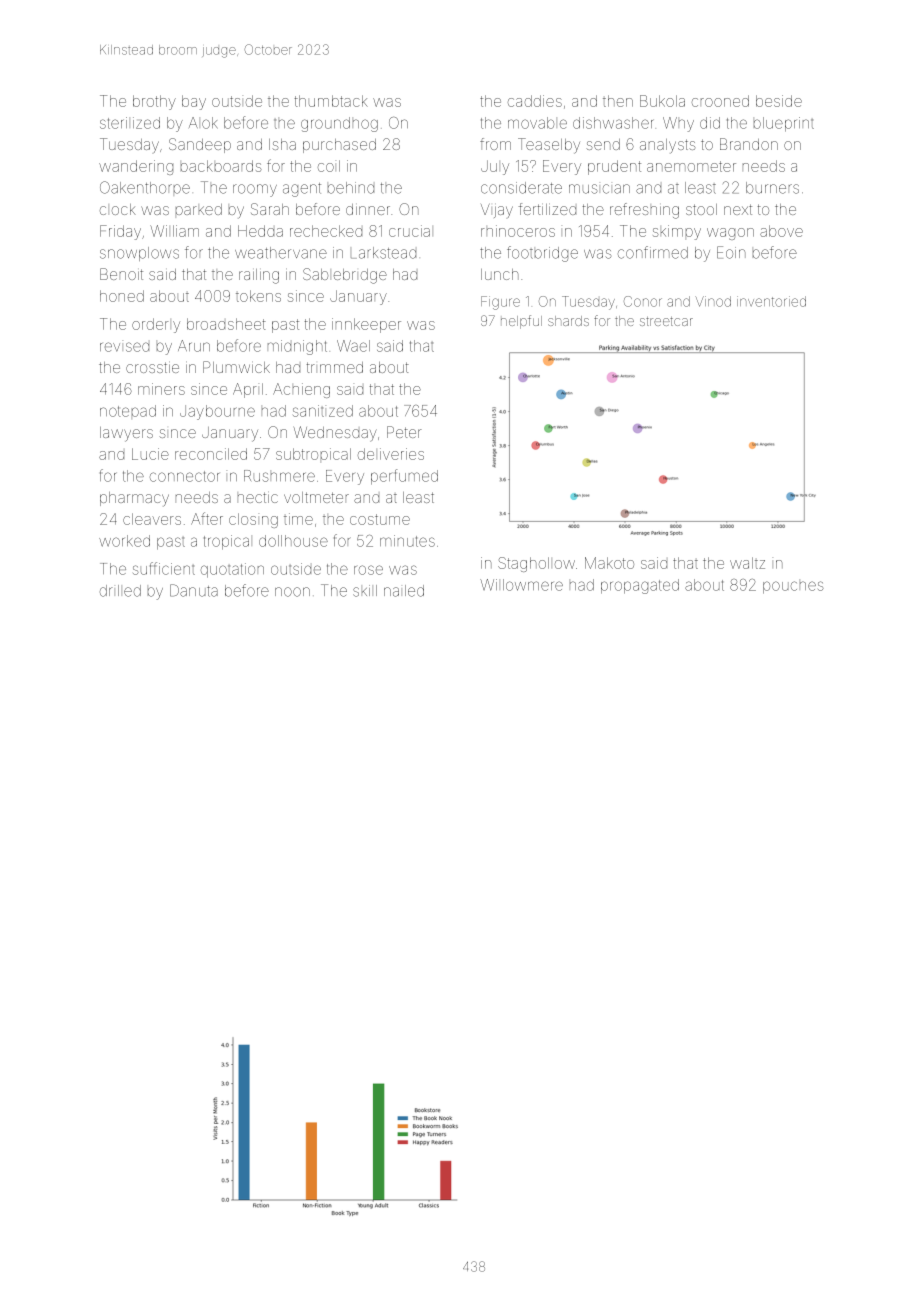 The width and height of the screenshot is (924, 1308). What do you see at coordinates (731, 252) in the screenshot?
I see `Eoin` at bounding box center [731, 252].
